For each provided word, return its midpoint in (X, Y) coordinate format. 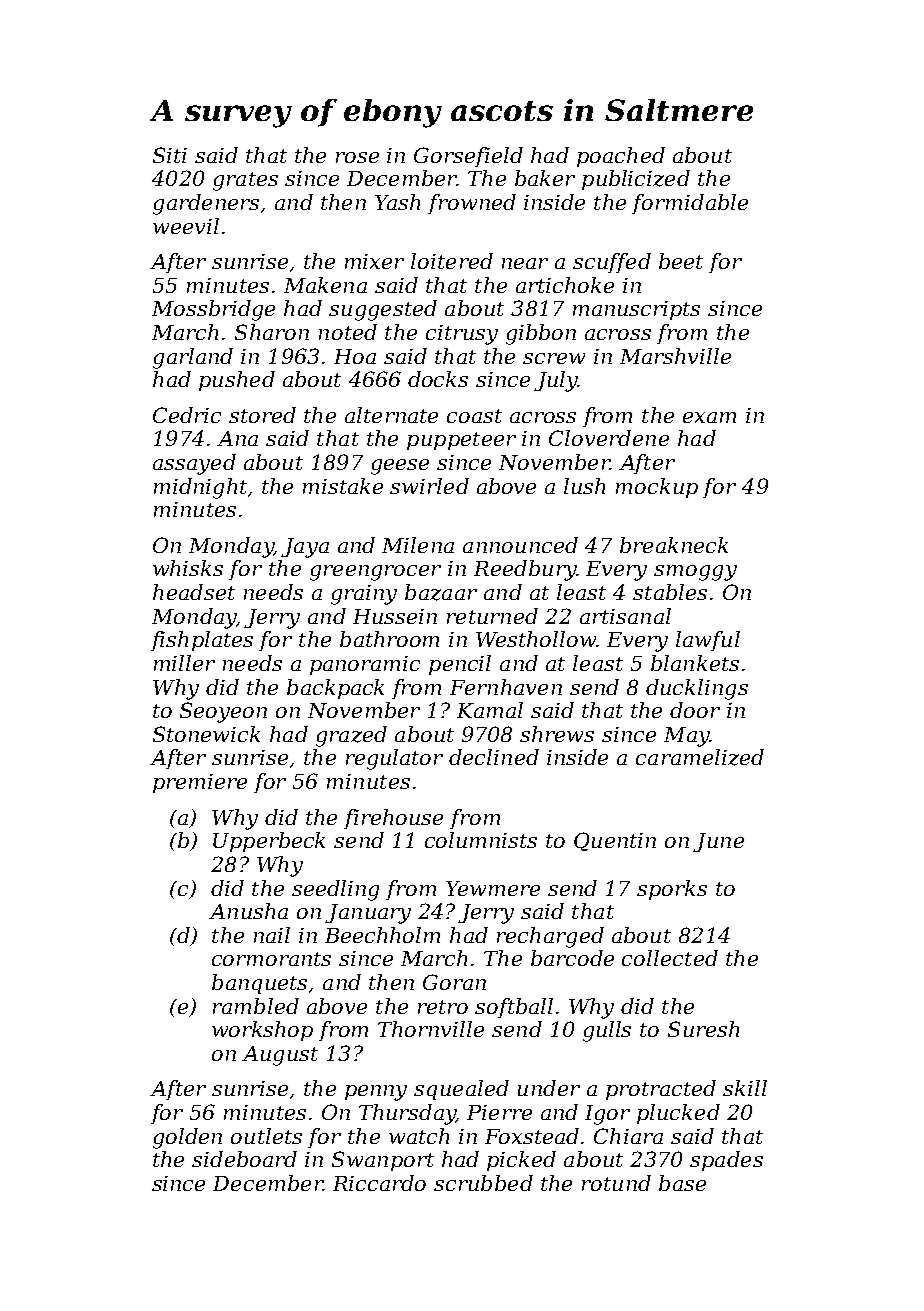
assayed (194, 464)
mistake (343, 486)
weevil (186, 226)
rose (357, 157)
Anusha (248, 911)
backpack (335, 689)
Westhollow (536, 639)
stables (670, 592)
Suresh (703, 1029)
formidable (690, 204)
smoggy (695, 573)
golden (187, 1138)
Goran (454, 982)
